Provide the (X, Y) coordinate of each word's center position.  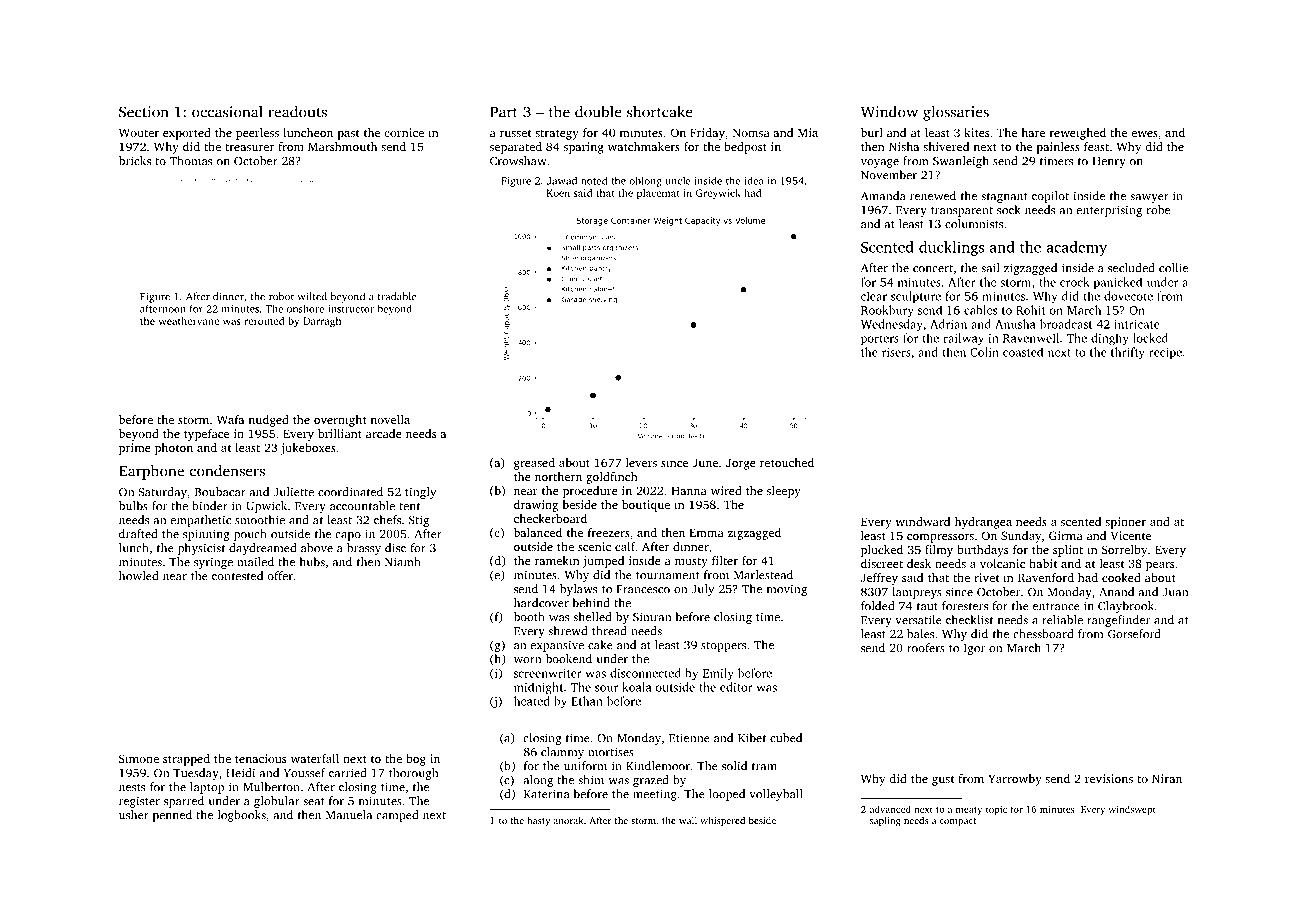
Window (889, 112)
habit (1043, 563)
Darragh (322, 322)
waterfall (315, 758)
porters (880, 340)
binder (210, 506)
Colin (984, 352)
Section (144, 112)
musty (691, 563)
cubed (786, 738)
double (598, 112)
